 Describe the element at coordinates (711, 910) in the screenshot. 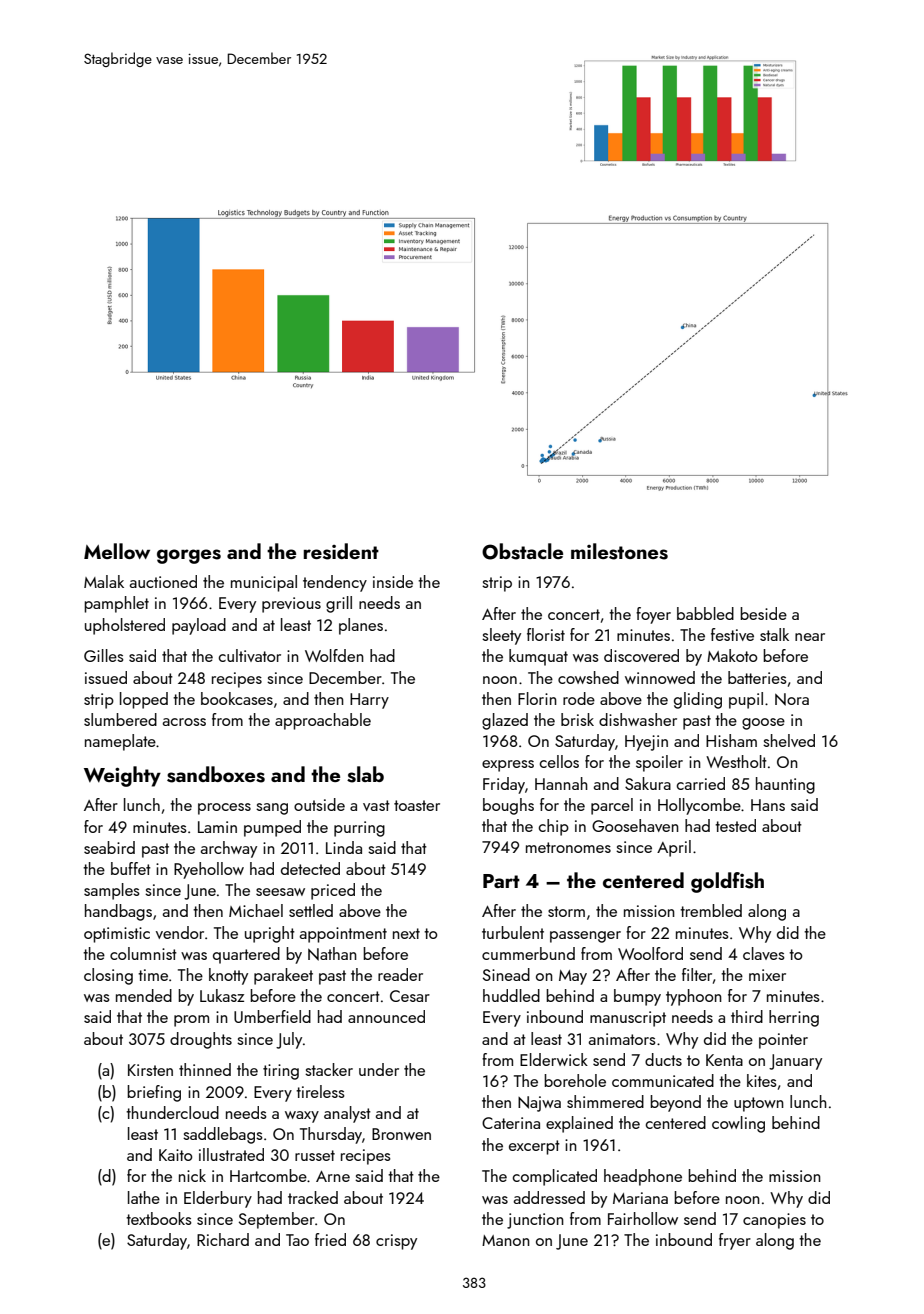

I see `trembled` at that location.
